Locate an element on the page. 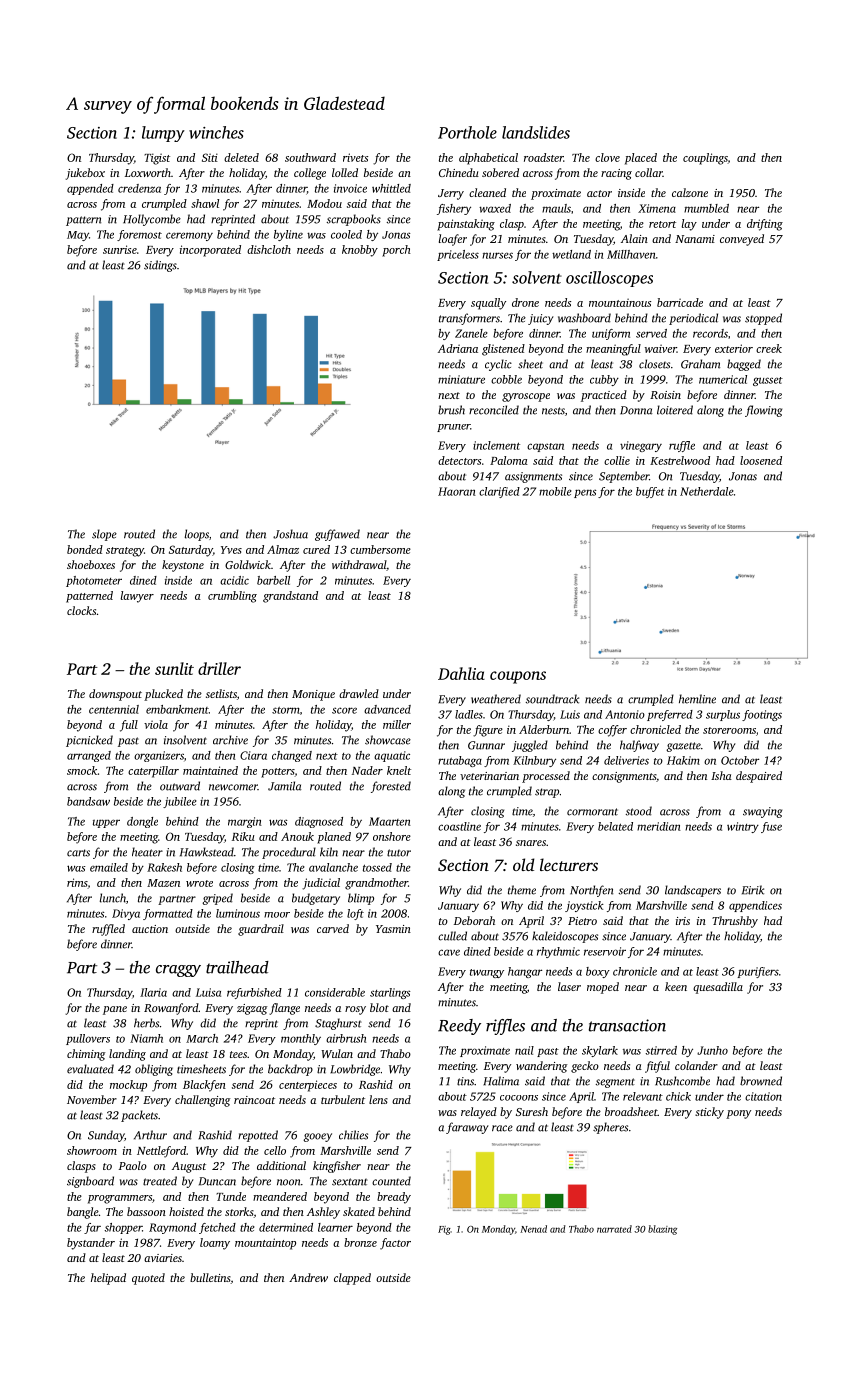  quesadilla is located at coordinates (718, 988).
